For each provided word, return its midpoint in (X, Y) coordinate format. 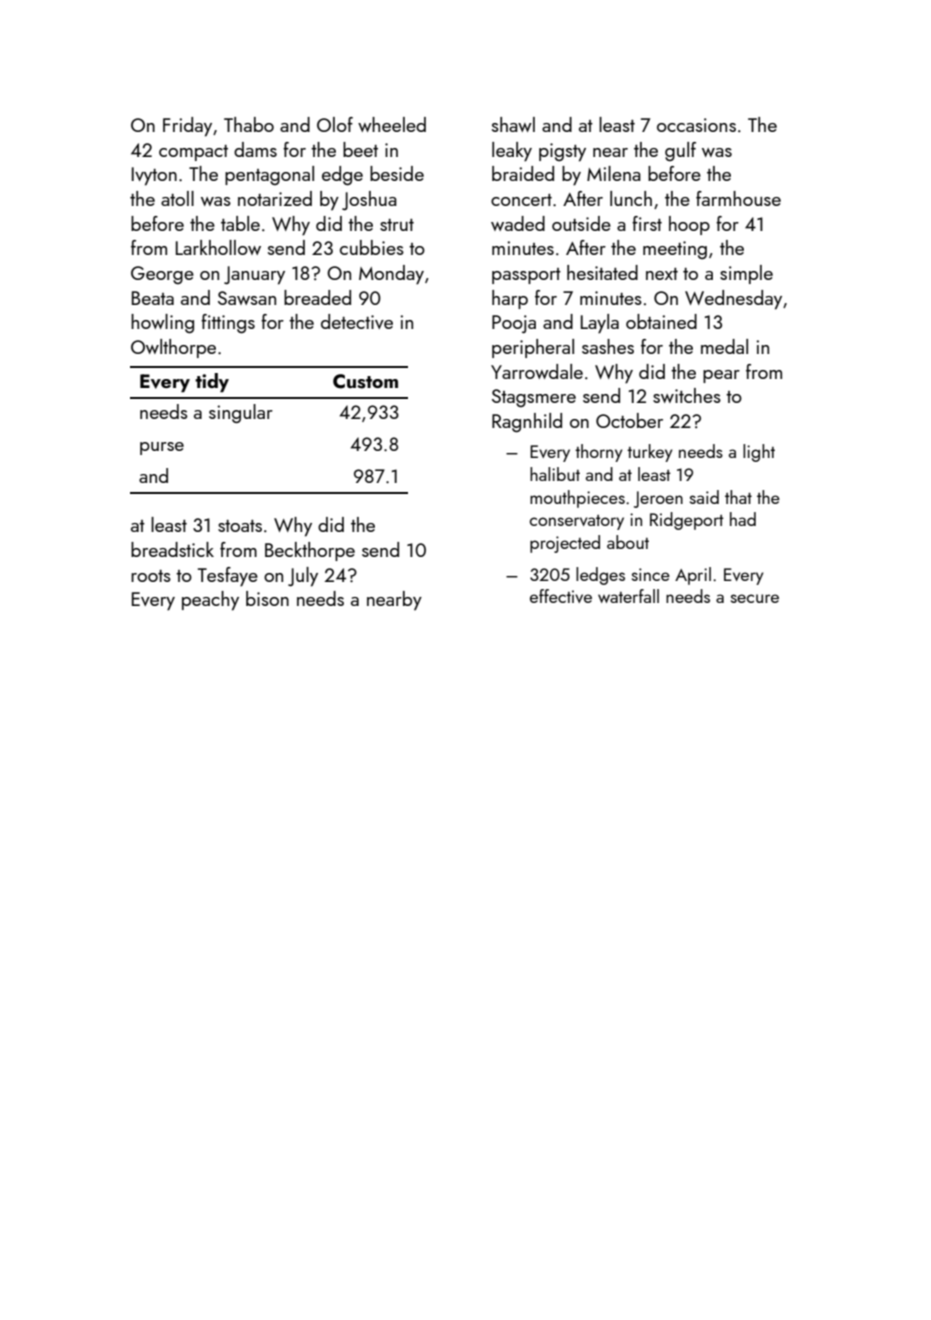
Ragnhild (527, 422)
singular (241, 413)
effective (561, 596)
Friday (187, 127)
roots (151, 576)
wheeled (392, 124)
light (759, 453)
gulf (680, 151)
